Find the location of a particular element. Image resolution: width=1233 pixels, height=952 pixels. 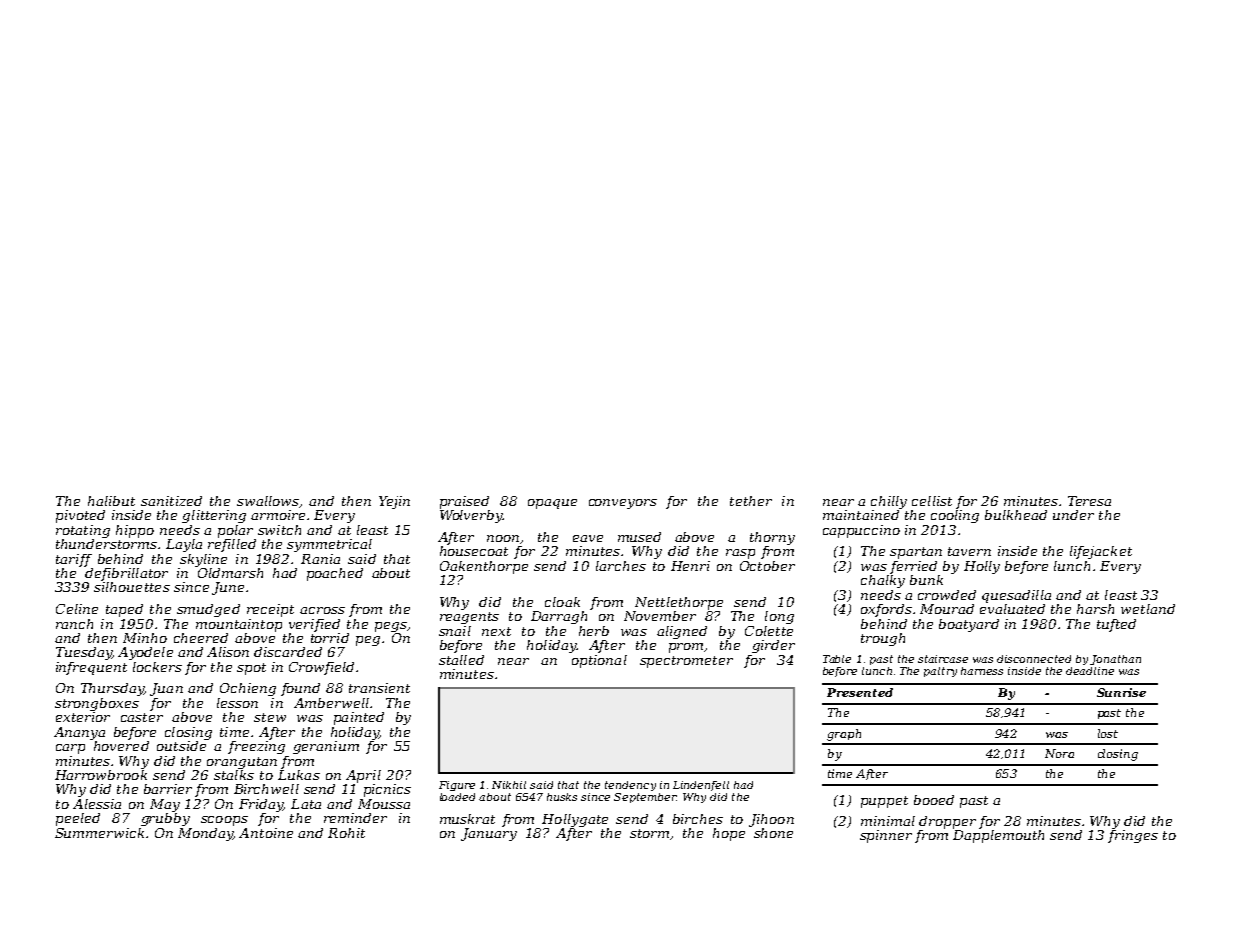

Sunrise is located at coordinates (1121, 692).
